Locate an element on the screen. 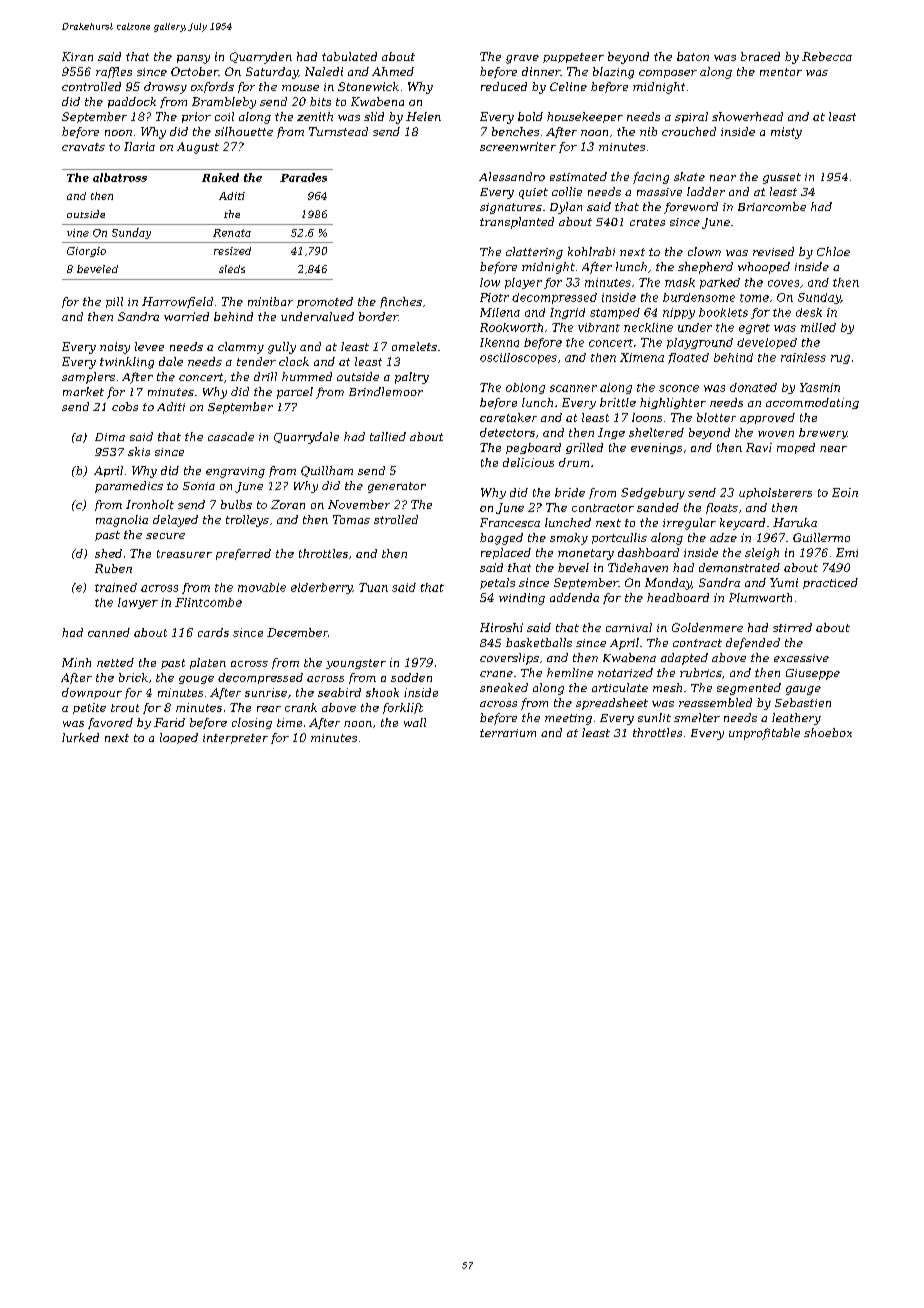 The width and height of the screenshot is (924, 1308). lurked is located at coordinates (80, 737).
